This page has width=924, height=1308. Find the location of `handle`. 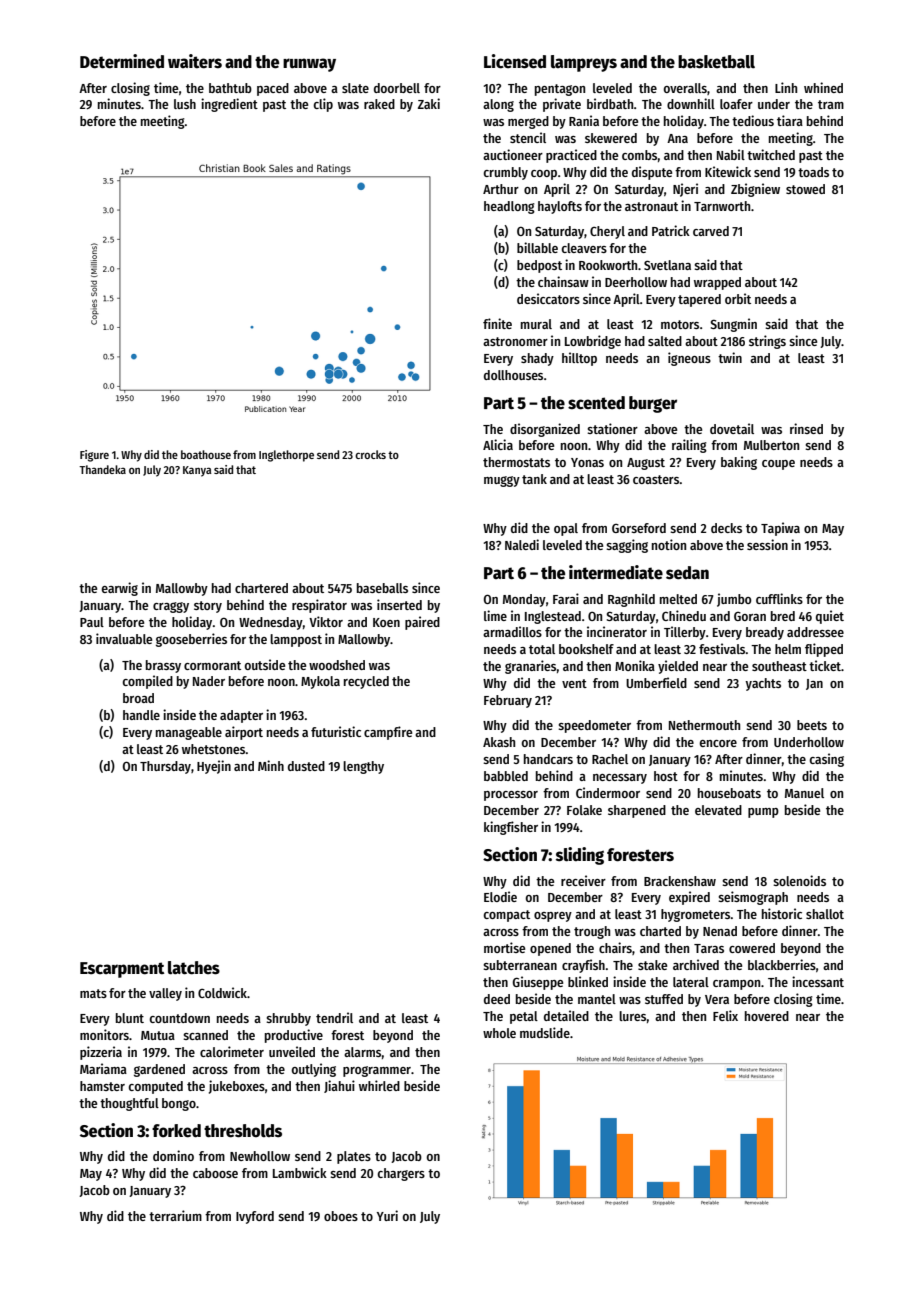

handle is located at coordinates (141, 715).
